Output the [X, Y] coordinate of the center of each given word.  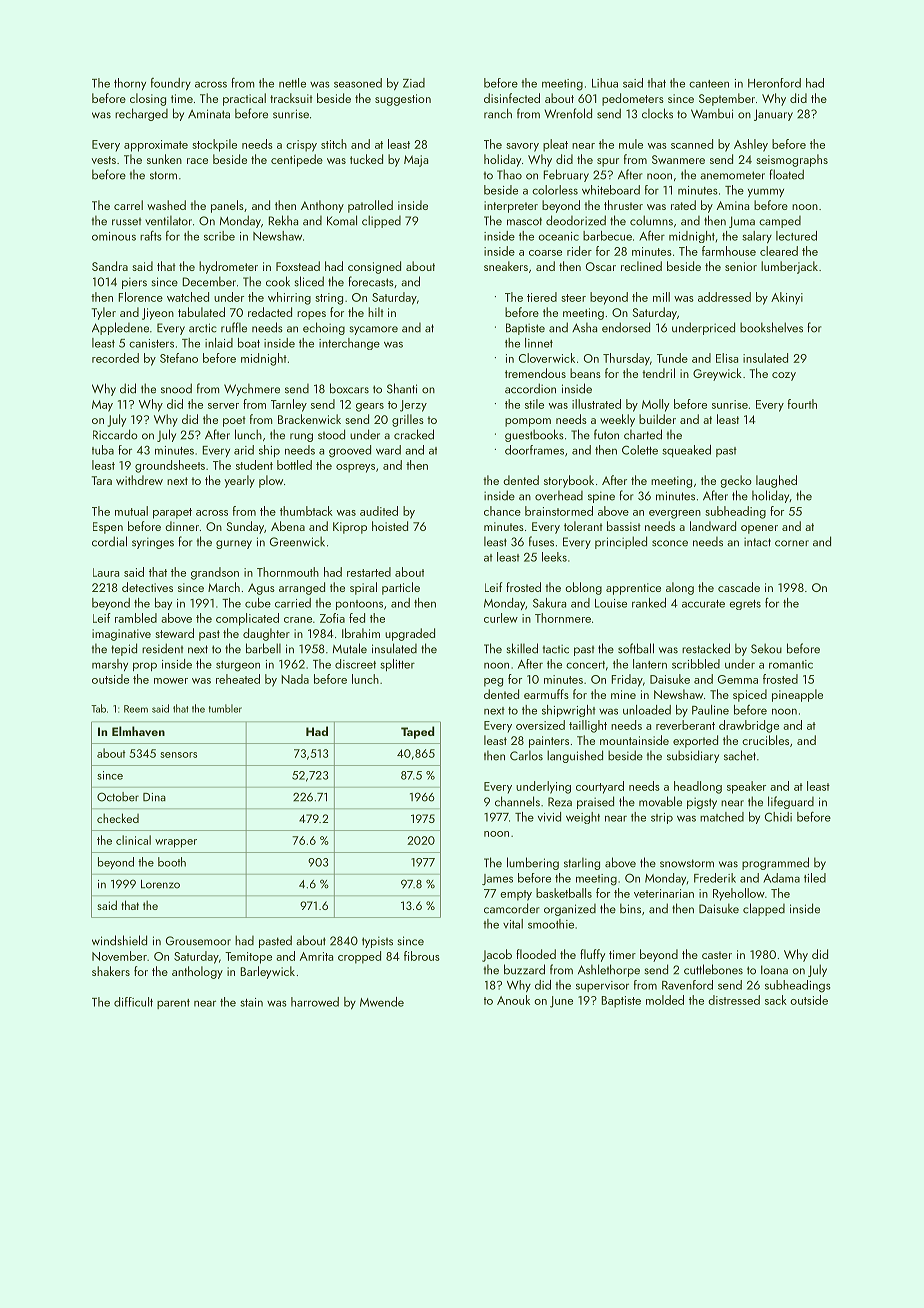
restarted [369, 572]
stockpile [214, 145]
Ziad [414, 83]
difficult [133, 1002]
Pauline [710, 710]
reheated [238, 679]
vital [513, 924]
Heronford [774, 83]
